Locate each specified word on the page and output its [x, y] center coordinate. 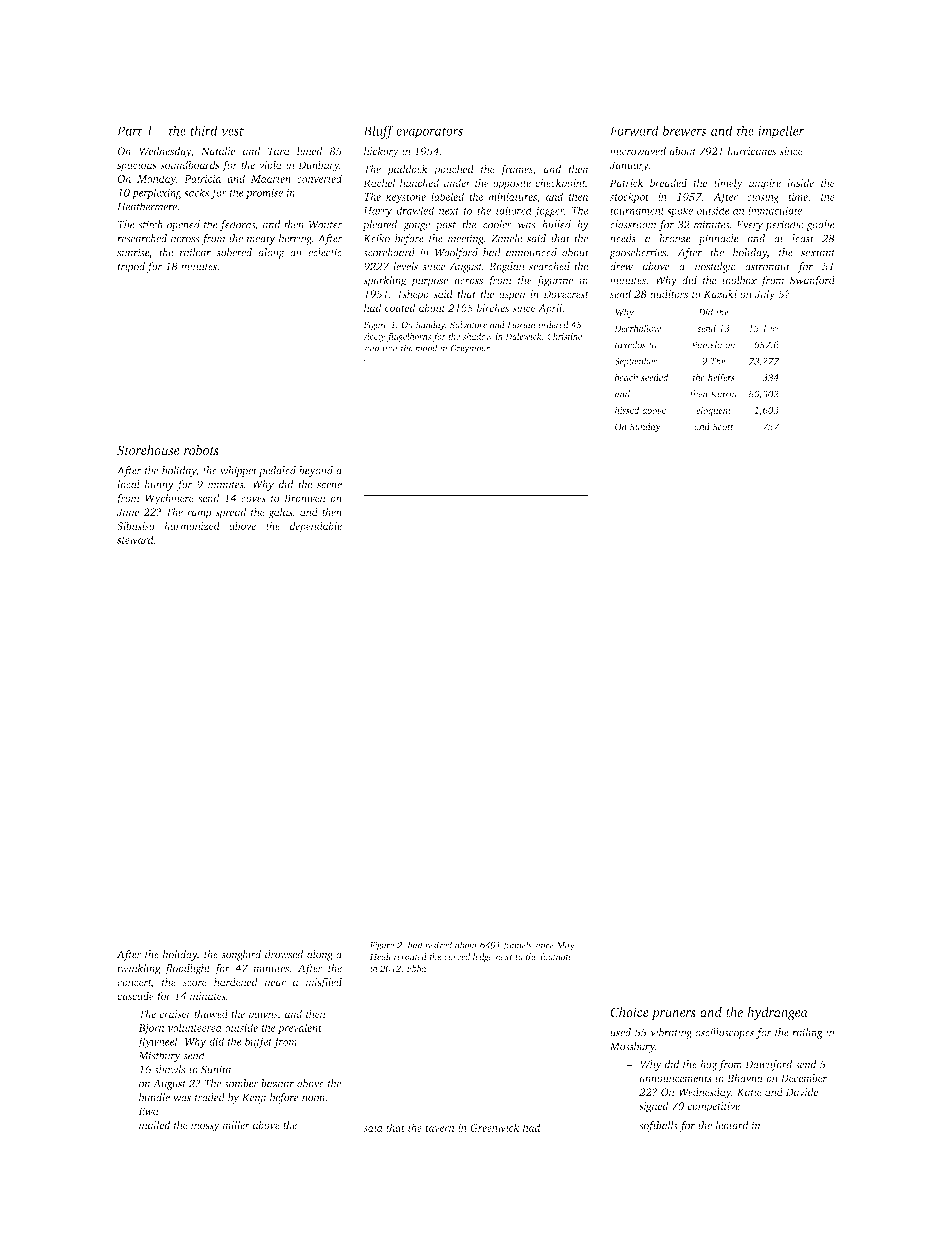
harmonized [192, 525]
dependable [316, 527]
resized [438, 945]
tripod [131, 267]
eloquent [714, 411]
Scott [723, 427]
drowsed [284, 954]
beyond [316, 471]
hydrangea [777, 1013]
